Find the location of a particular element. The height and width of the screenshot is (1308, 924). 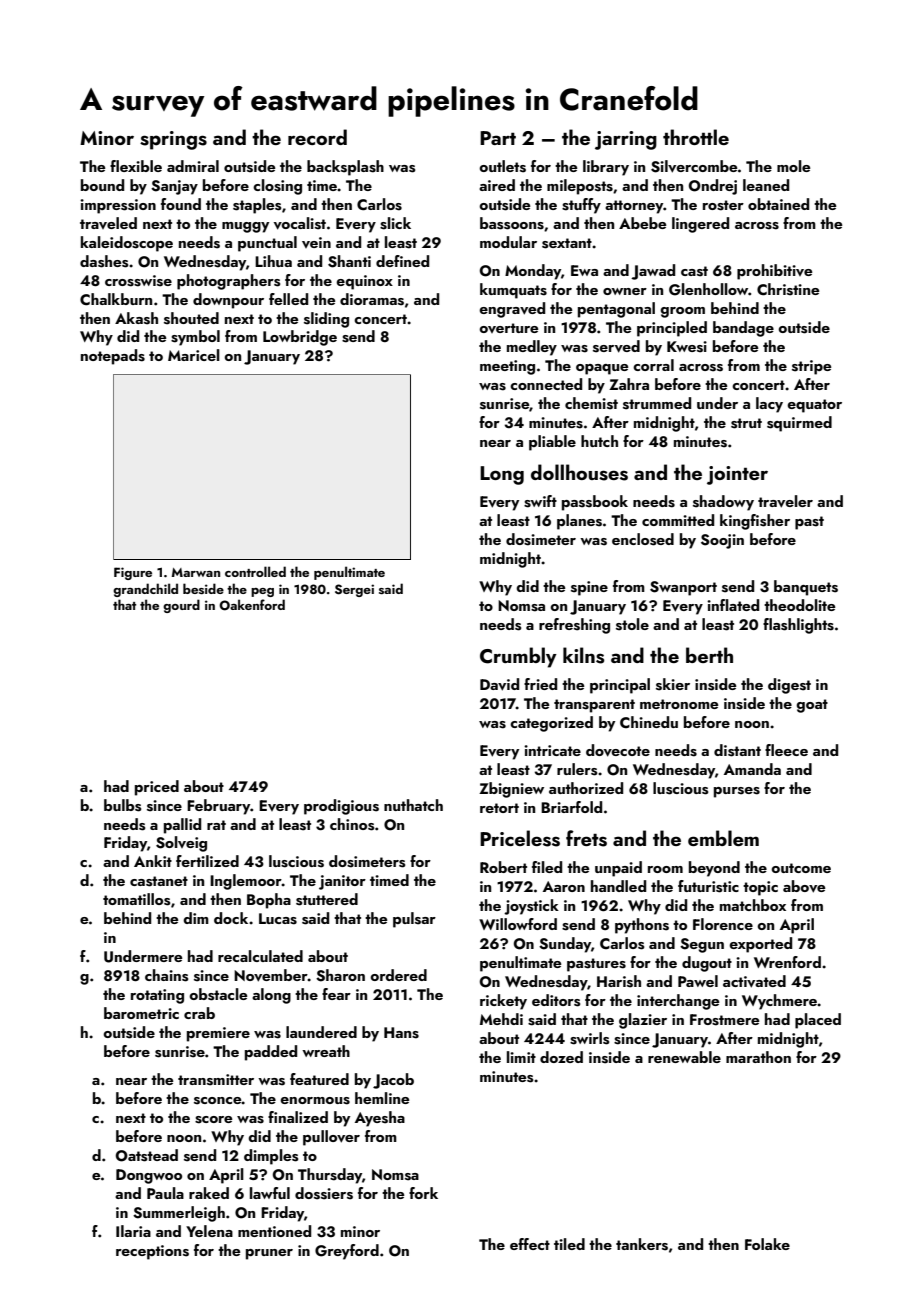

Marwan is located at coordinates (196, 572).
